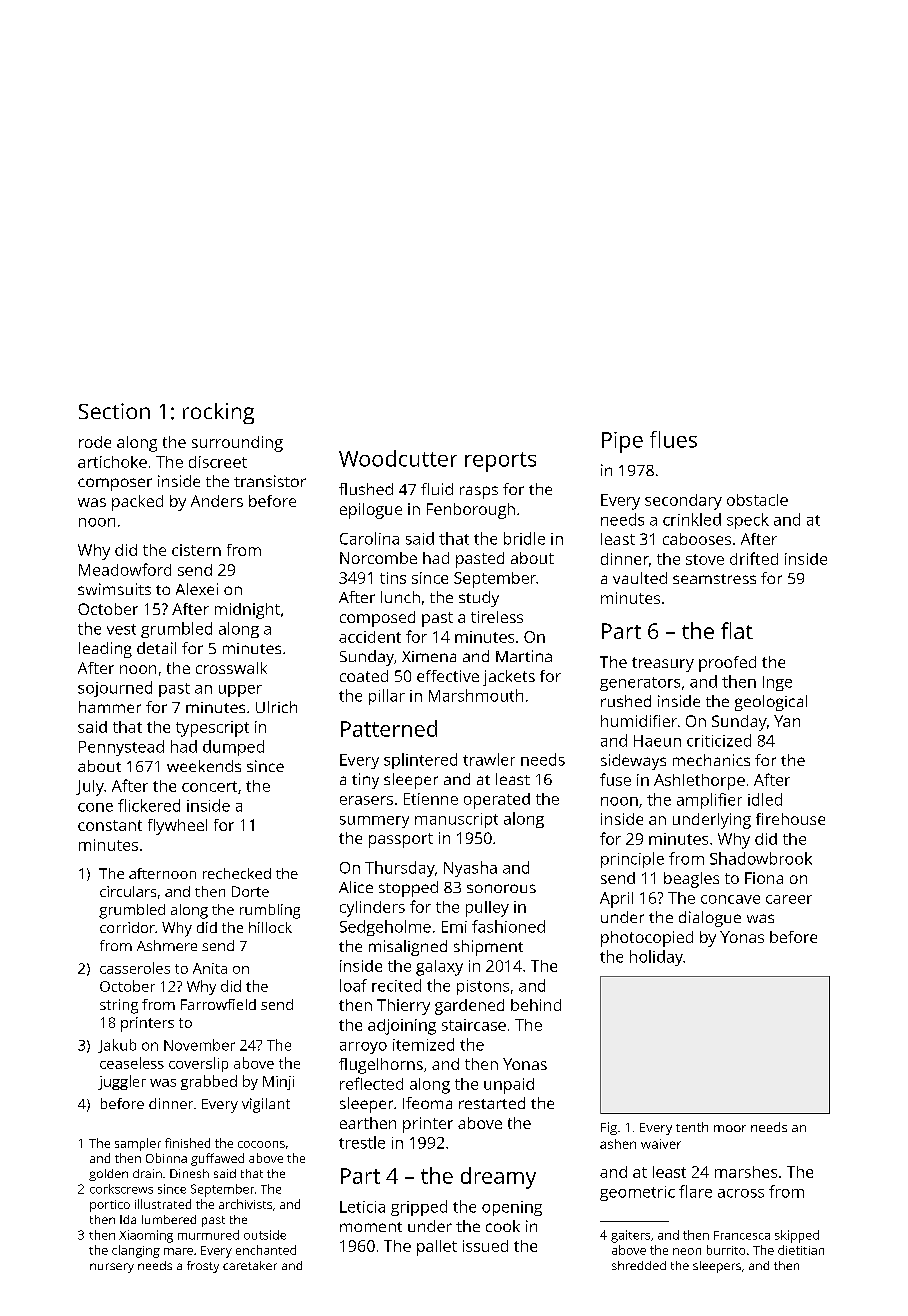  I want to click on Pipe, so click(622, 442).
